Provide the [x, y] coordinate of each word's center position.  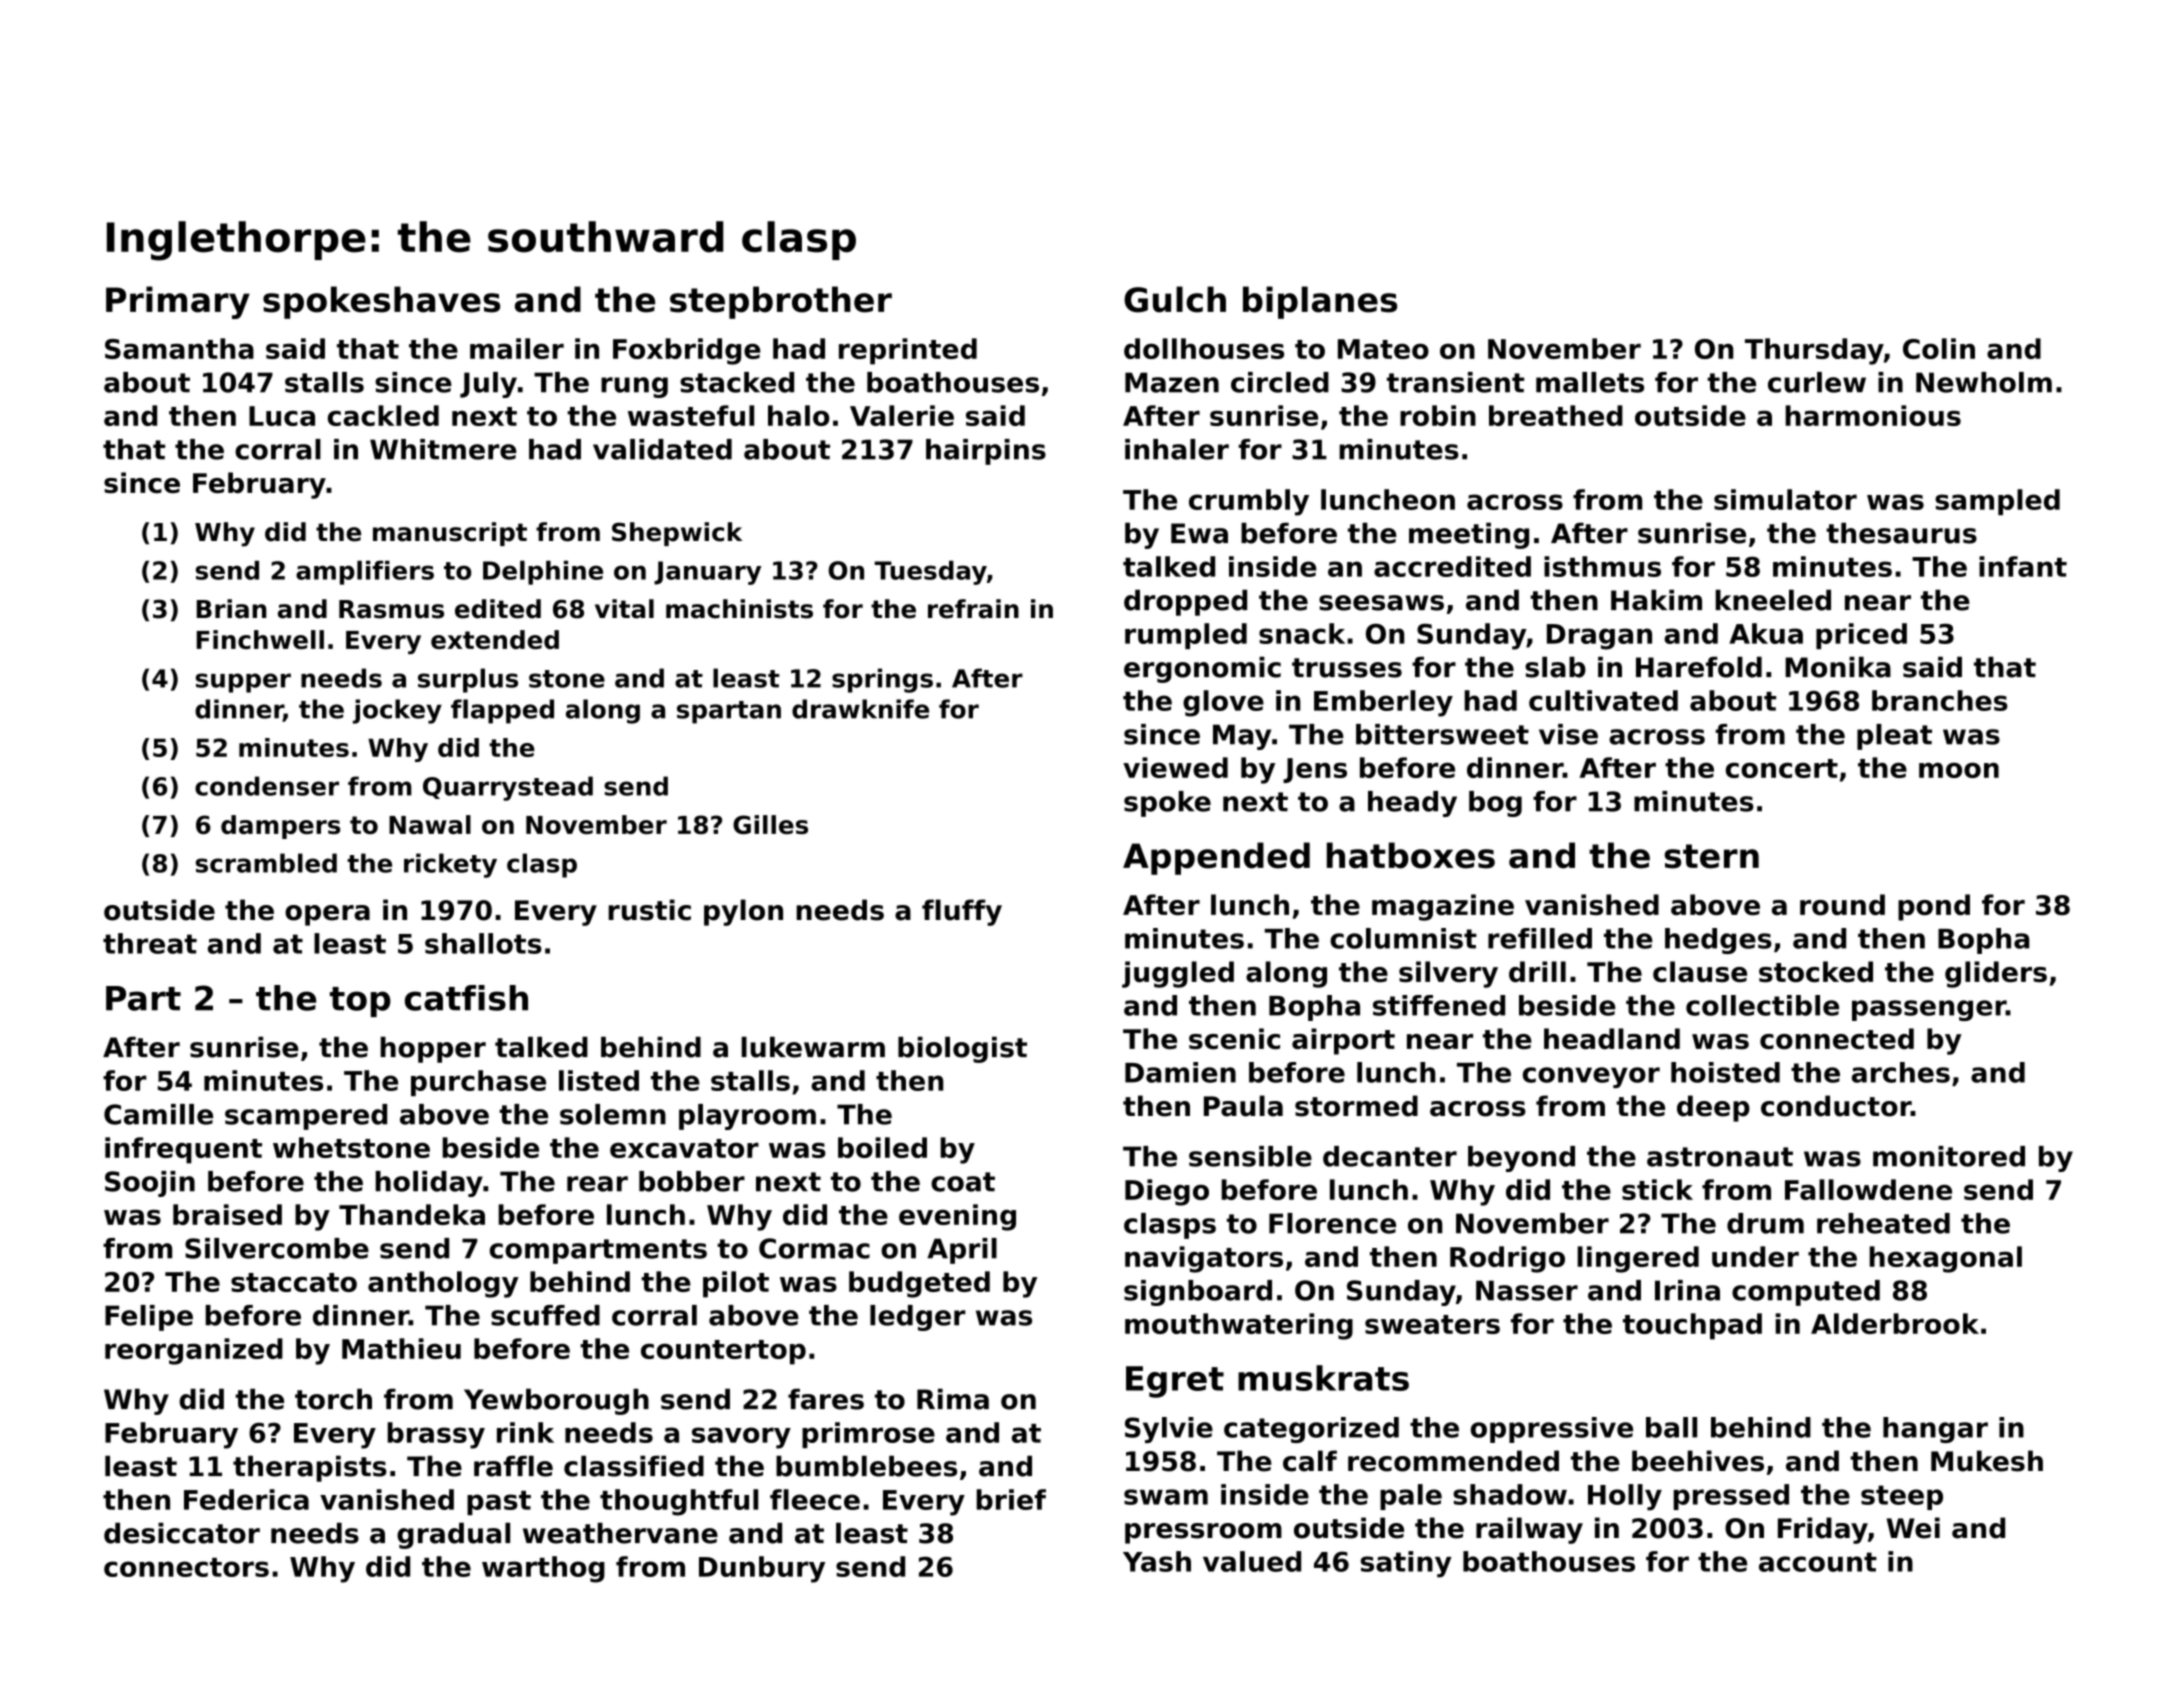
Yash [1157, 1561]
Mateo [1383, 349]
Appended [1216, 858]
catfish [466, 998]
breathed [1556, 415]
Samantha [179, 348]
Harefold [1699, 667]
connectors [186, 1567]
